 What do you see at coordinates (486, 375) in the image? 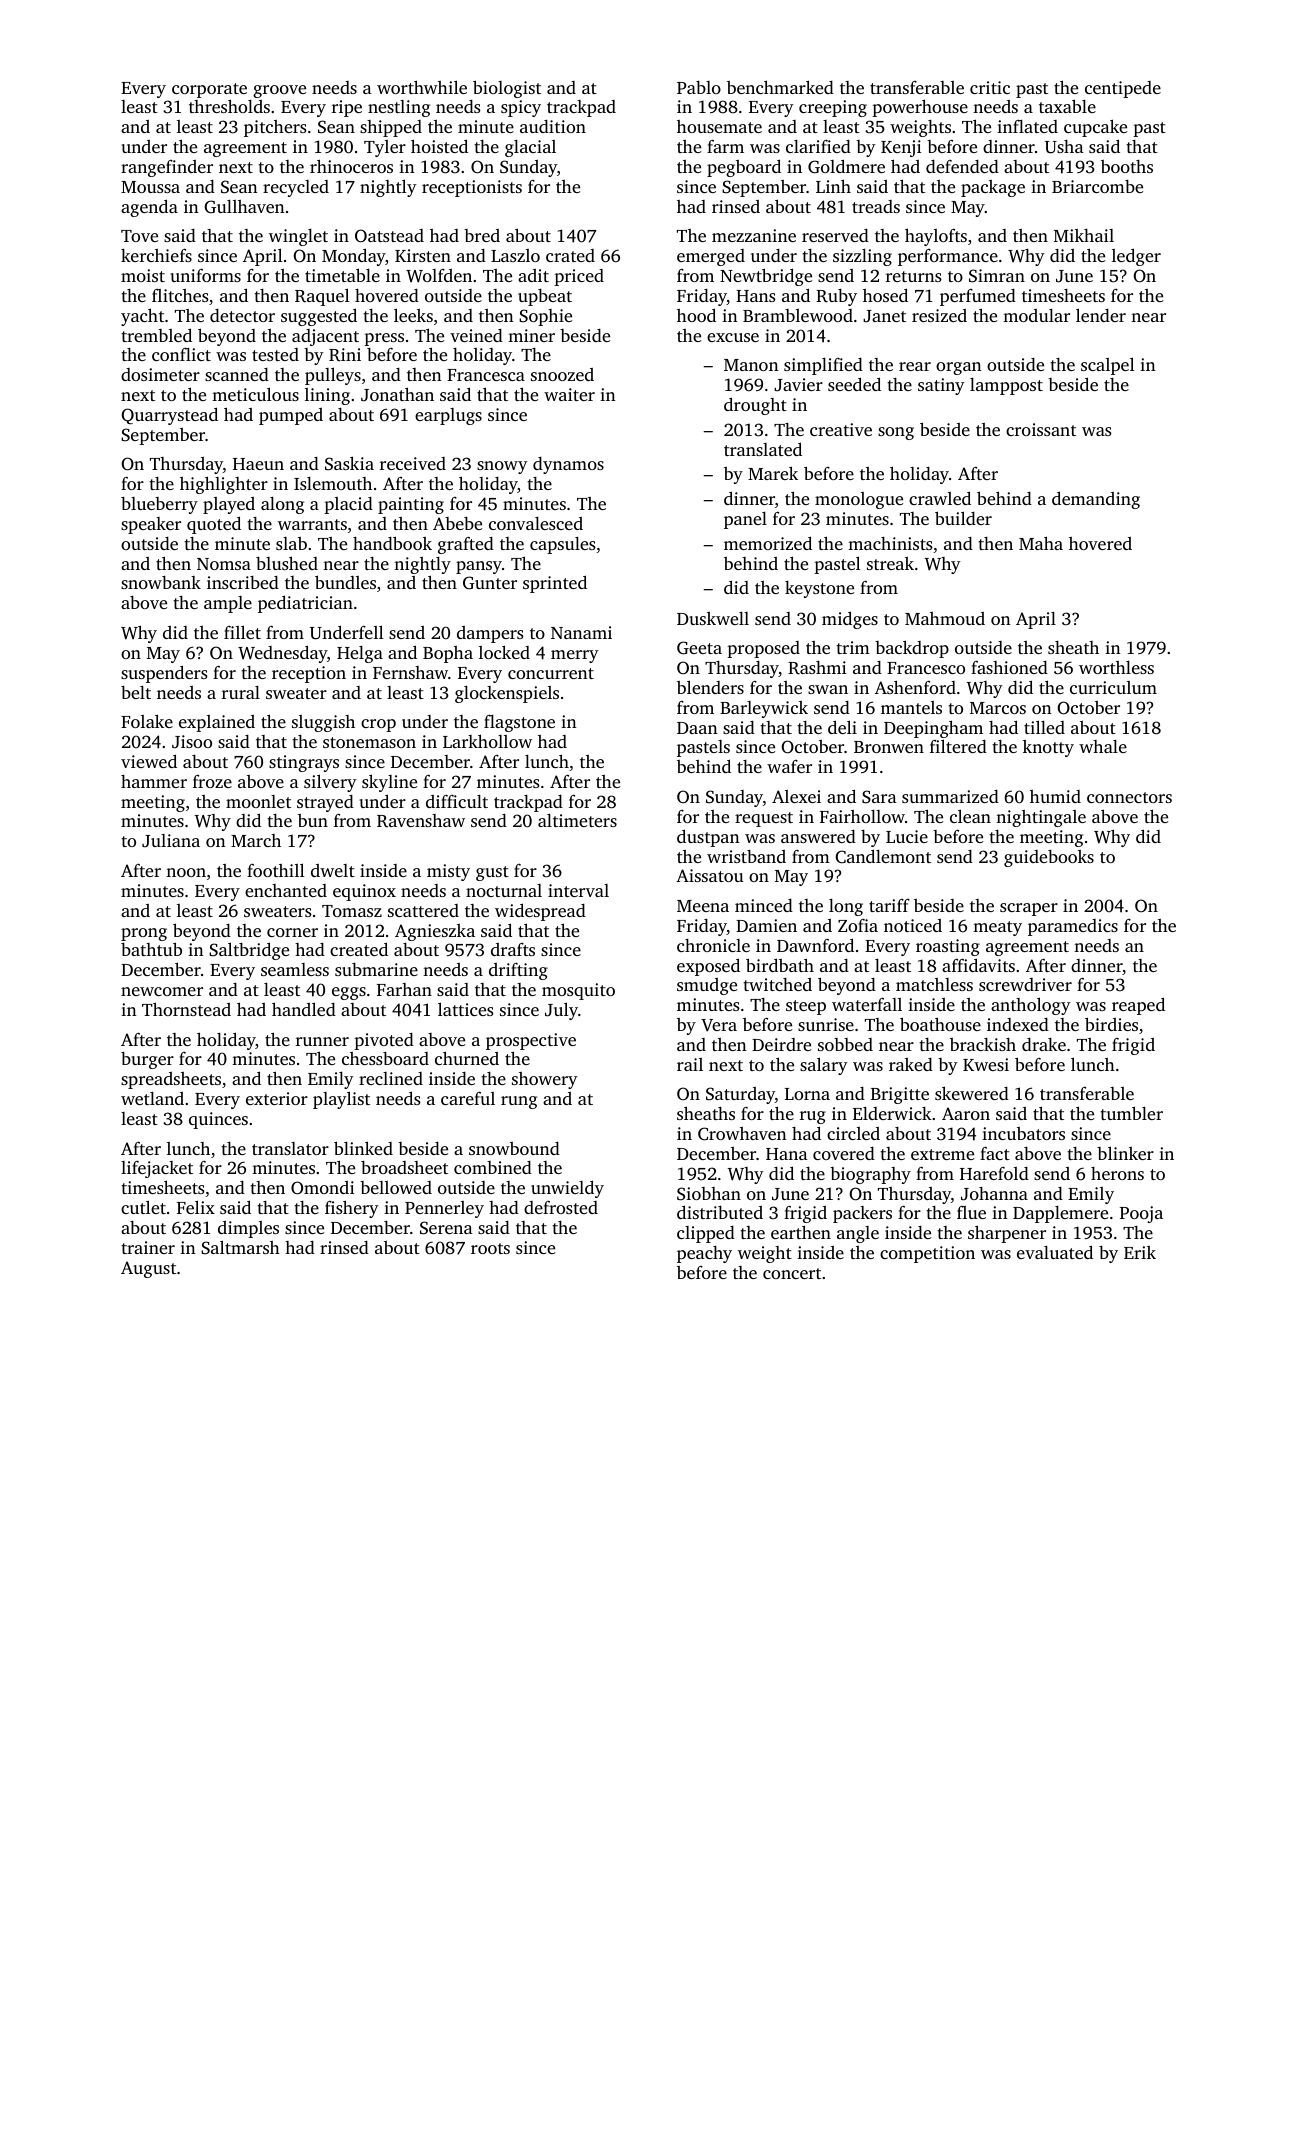
I see `Francesca` at bounding box center [486, 375].
